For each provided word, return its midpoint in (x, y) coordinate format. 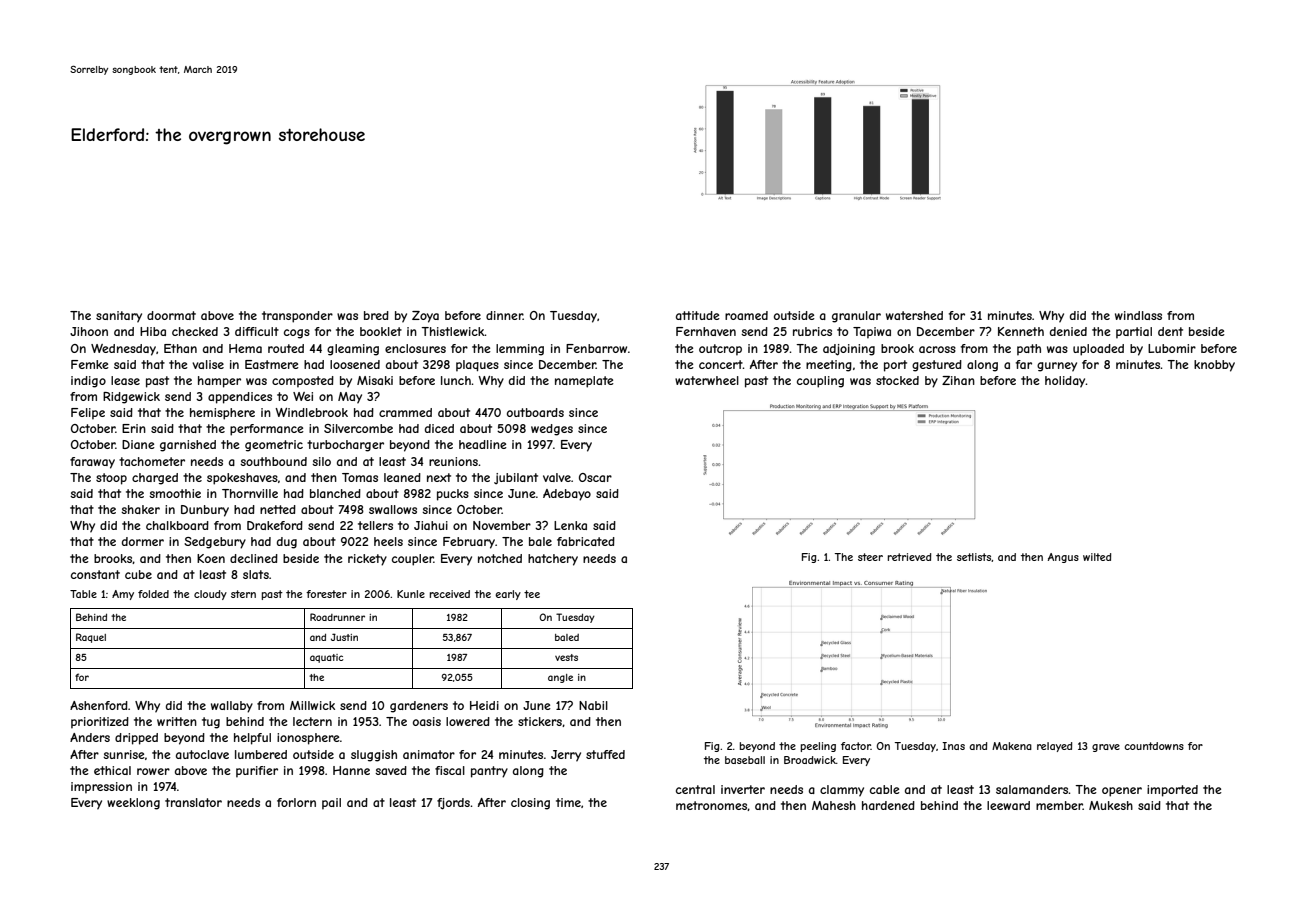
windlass (1138, 315)
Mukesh (1111, 805)
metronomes (711, 805)
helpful (252, 739)
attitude (698, 315)
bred (376, 315)
